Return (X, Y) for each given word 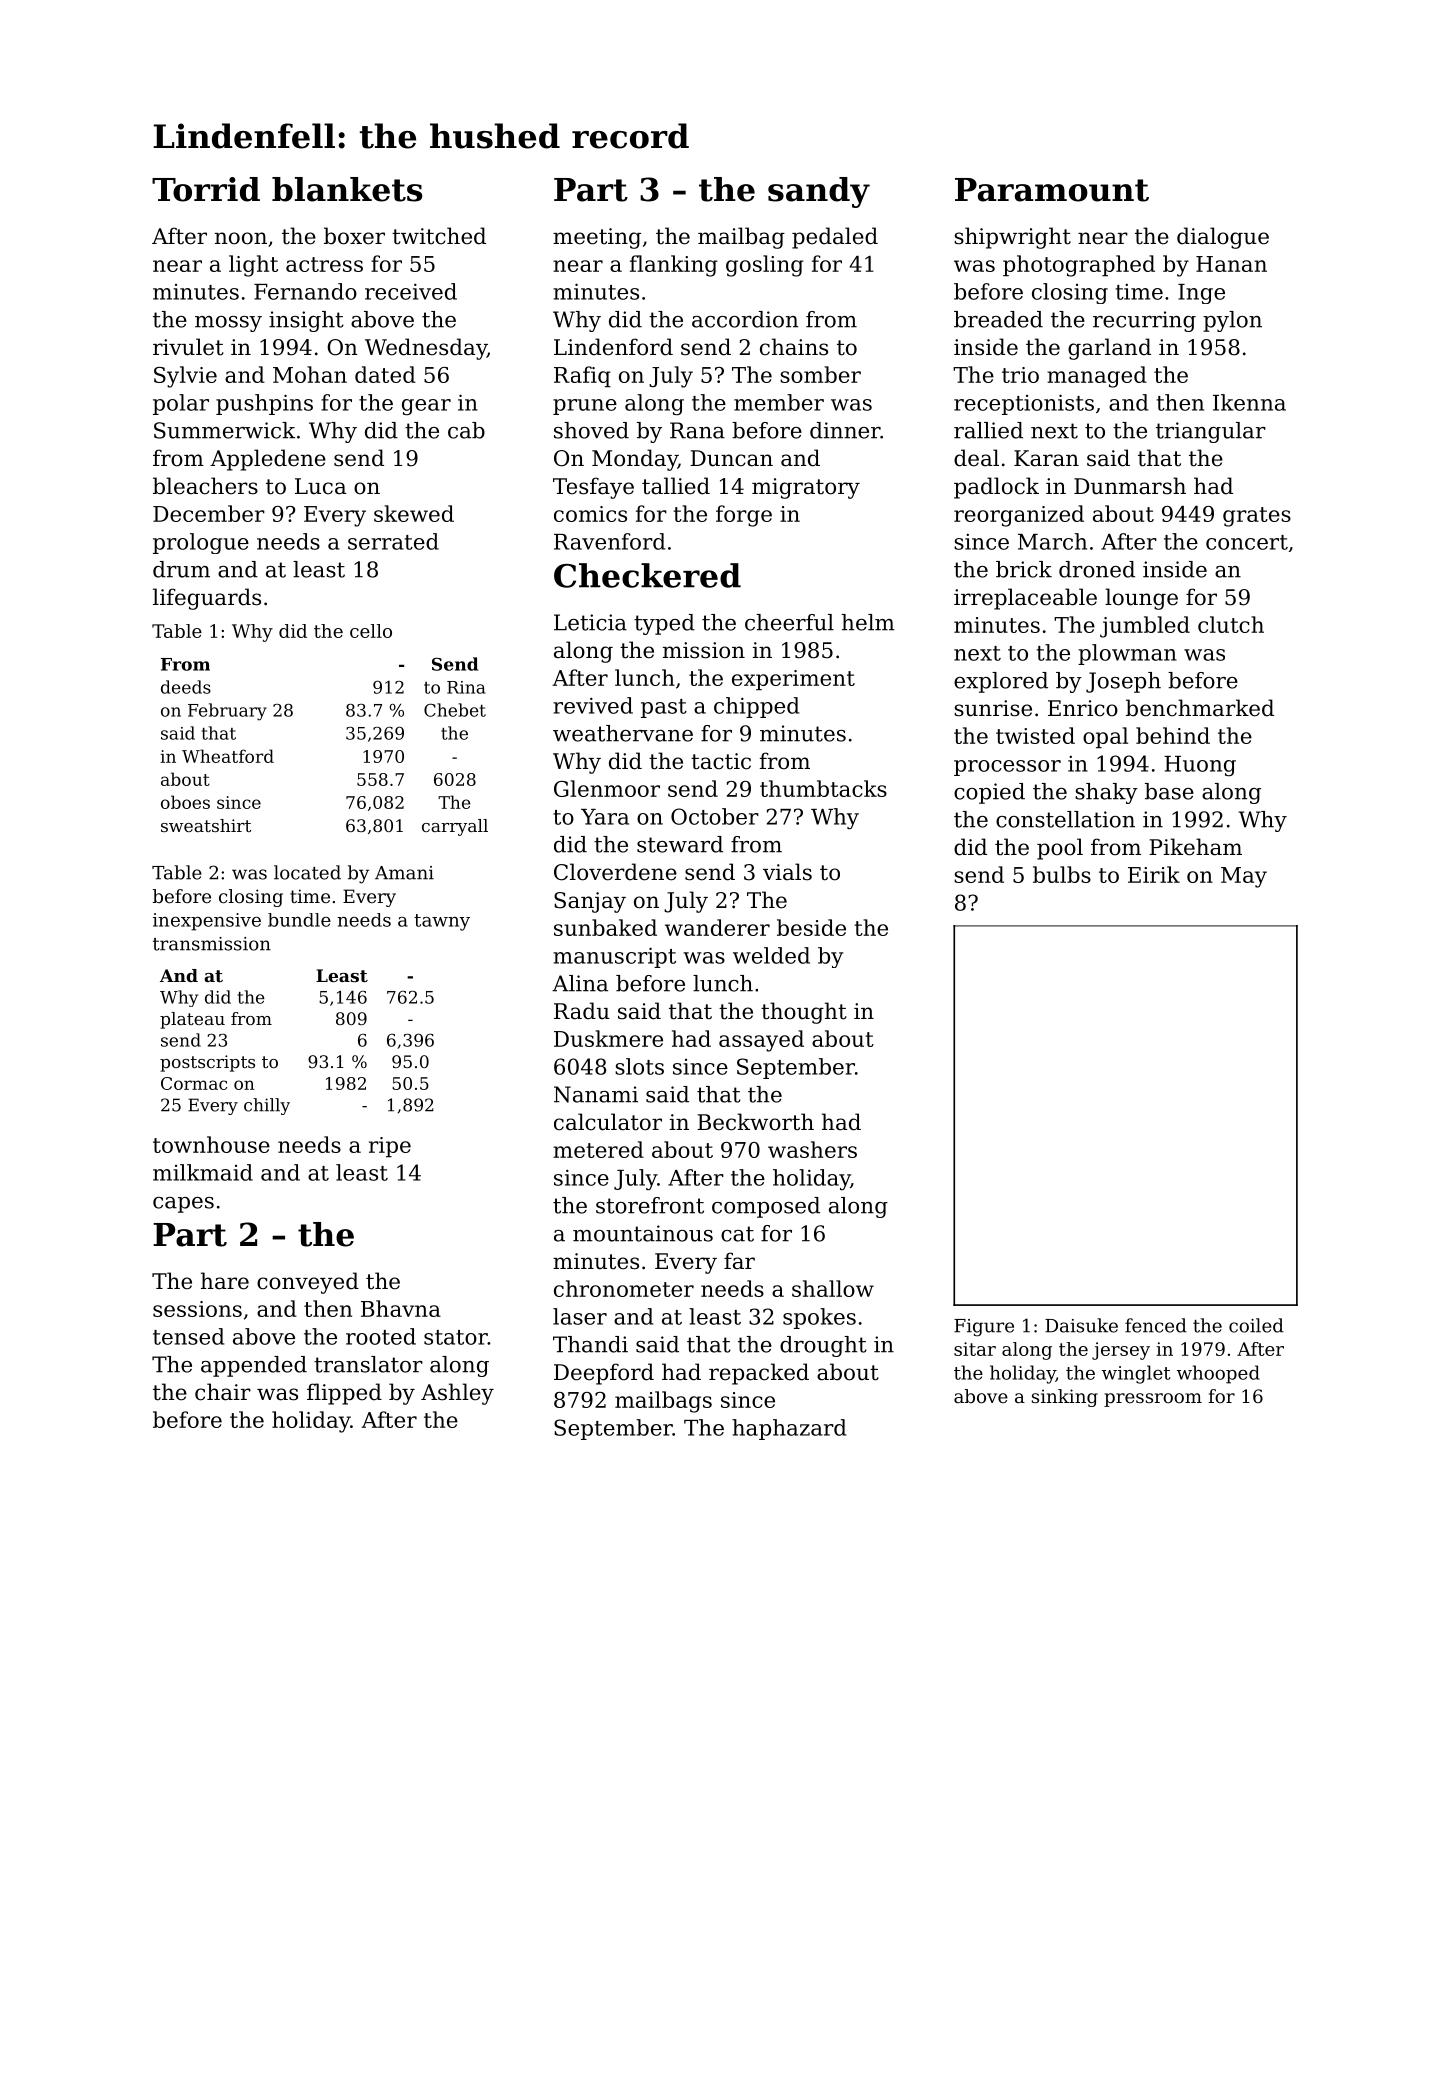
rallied (988, 430)
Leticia (590, 622)
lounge (1141, 599)
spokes (819, 1318)
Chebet (455, 710)
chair (223, 1392)
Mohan (310, 374)
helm (868, 622)
